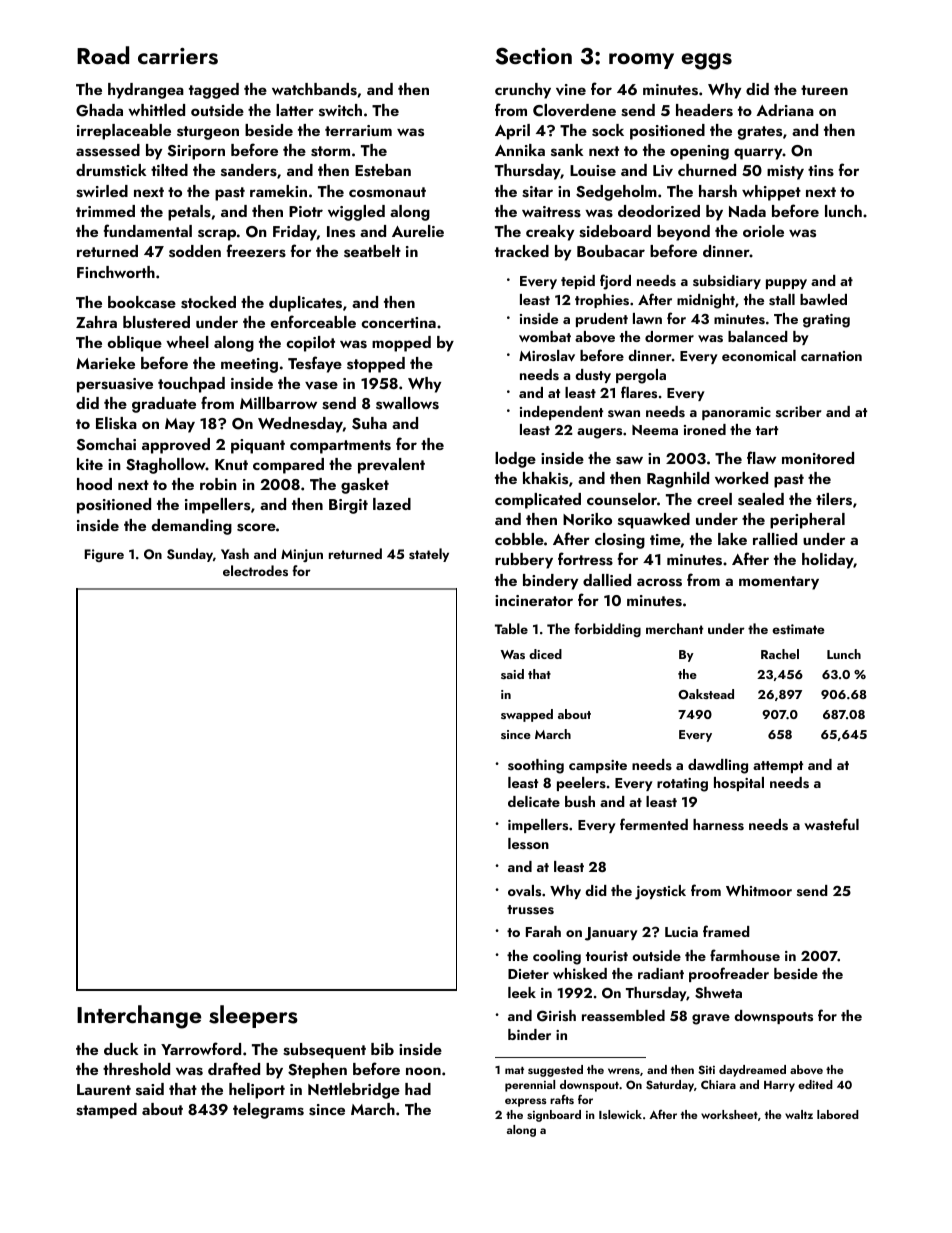 This screenshot has height=1233, width=952. I want to click on petals, so click(189, 213).
